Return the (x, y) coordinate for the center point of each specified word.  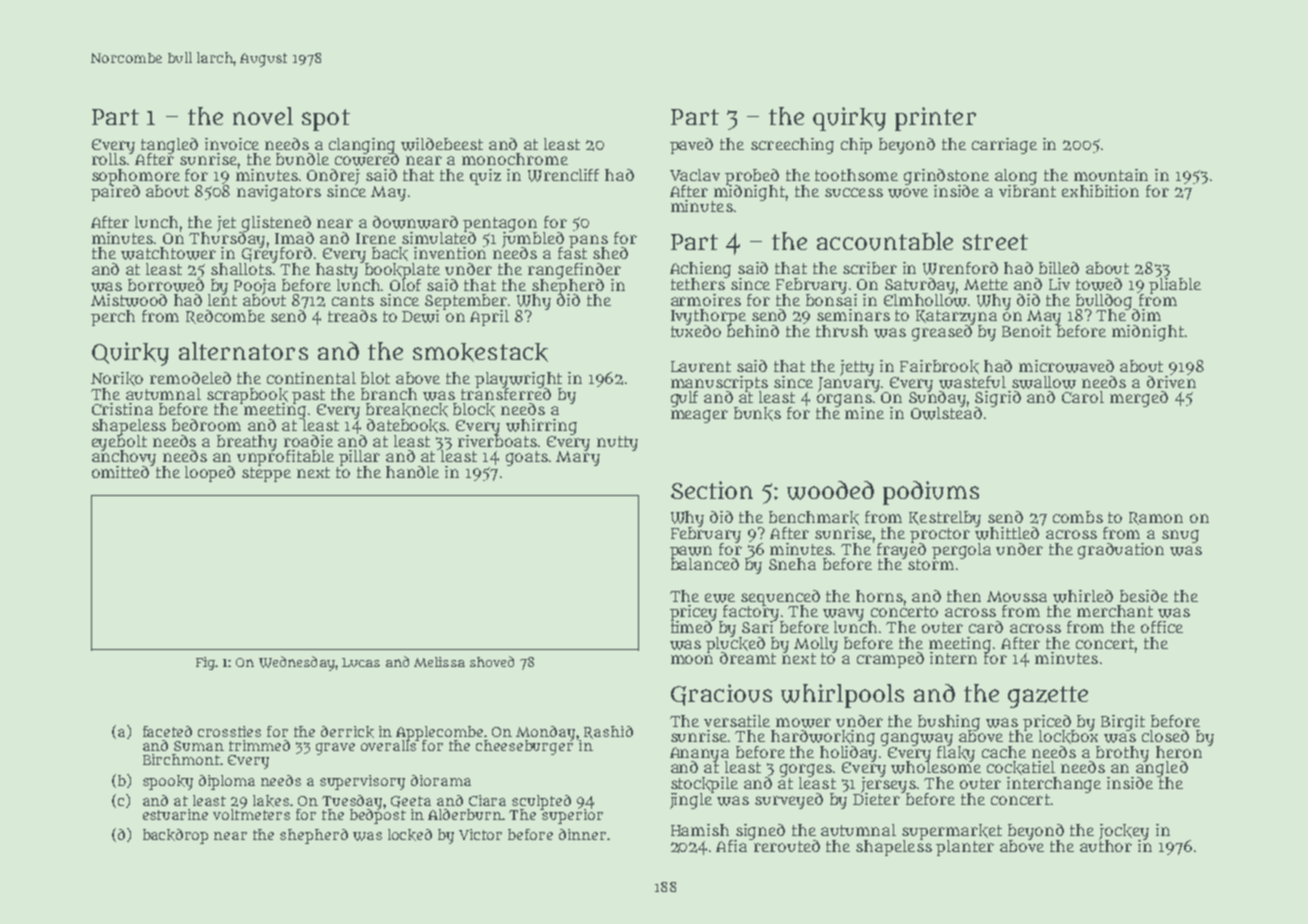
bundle (302, 159)
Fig (205, 663)
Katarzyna (956, 317)
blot (375, 378)
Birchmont (181, 759)
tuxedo (696, 331)
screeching (792, 146)
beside (1144, 596)
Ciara (487, 800)
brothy (1122, 753)
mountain (1111, 175)
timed (691, 627)
